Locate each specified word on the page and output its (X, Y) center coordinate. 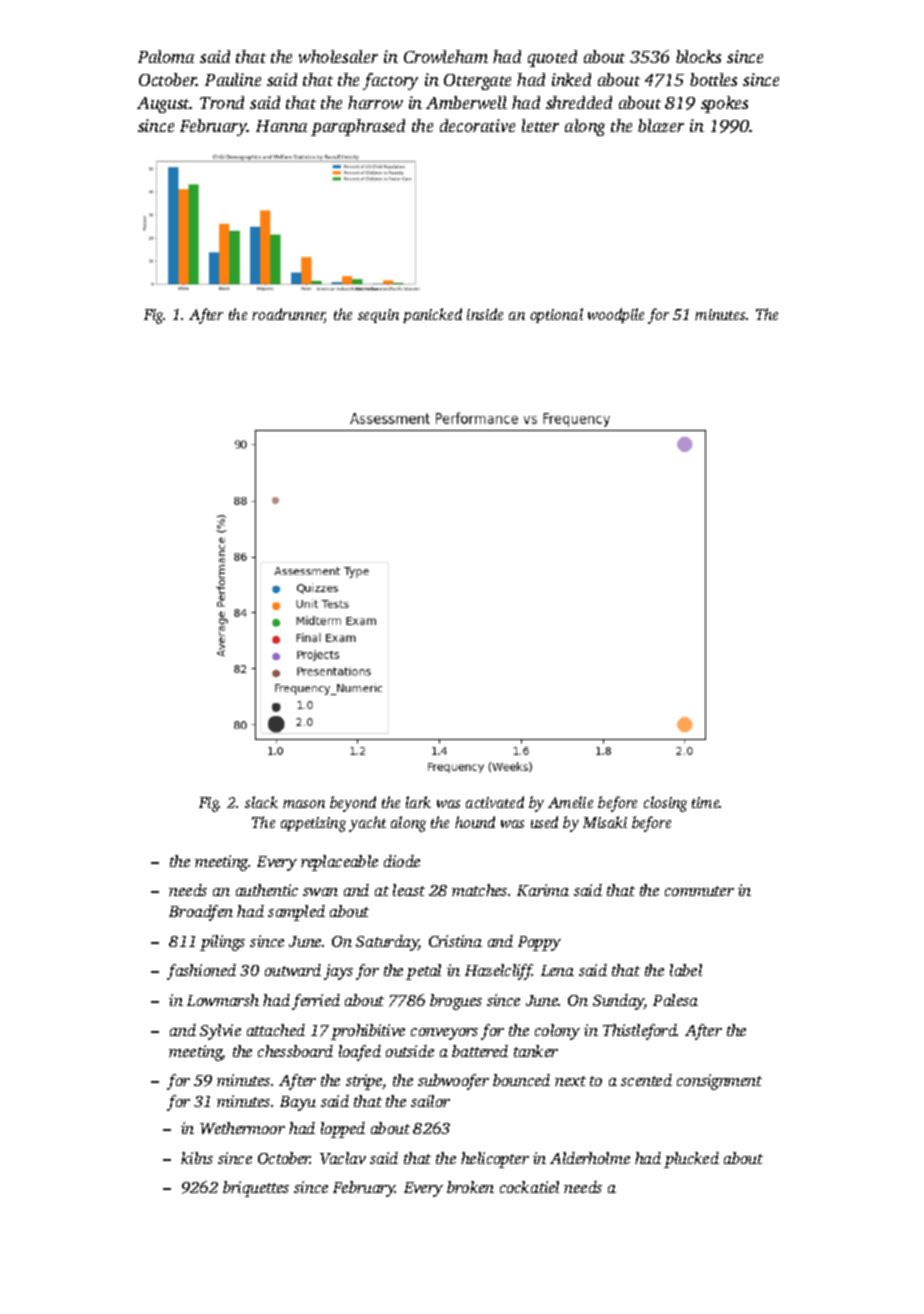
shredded (579, 102)
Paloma (166, 56)
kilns (197, 1158)
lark (418, 802)
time (706, 802)
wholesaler (338, 56)
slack (261, 802)
